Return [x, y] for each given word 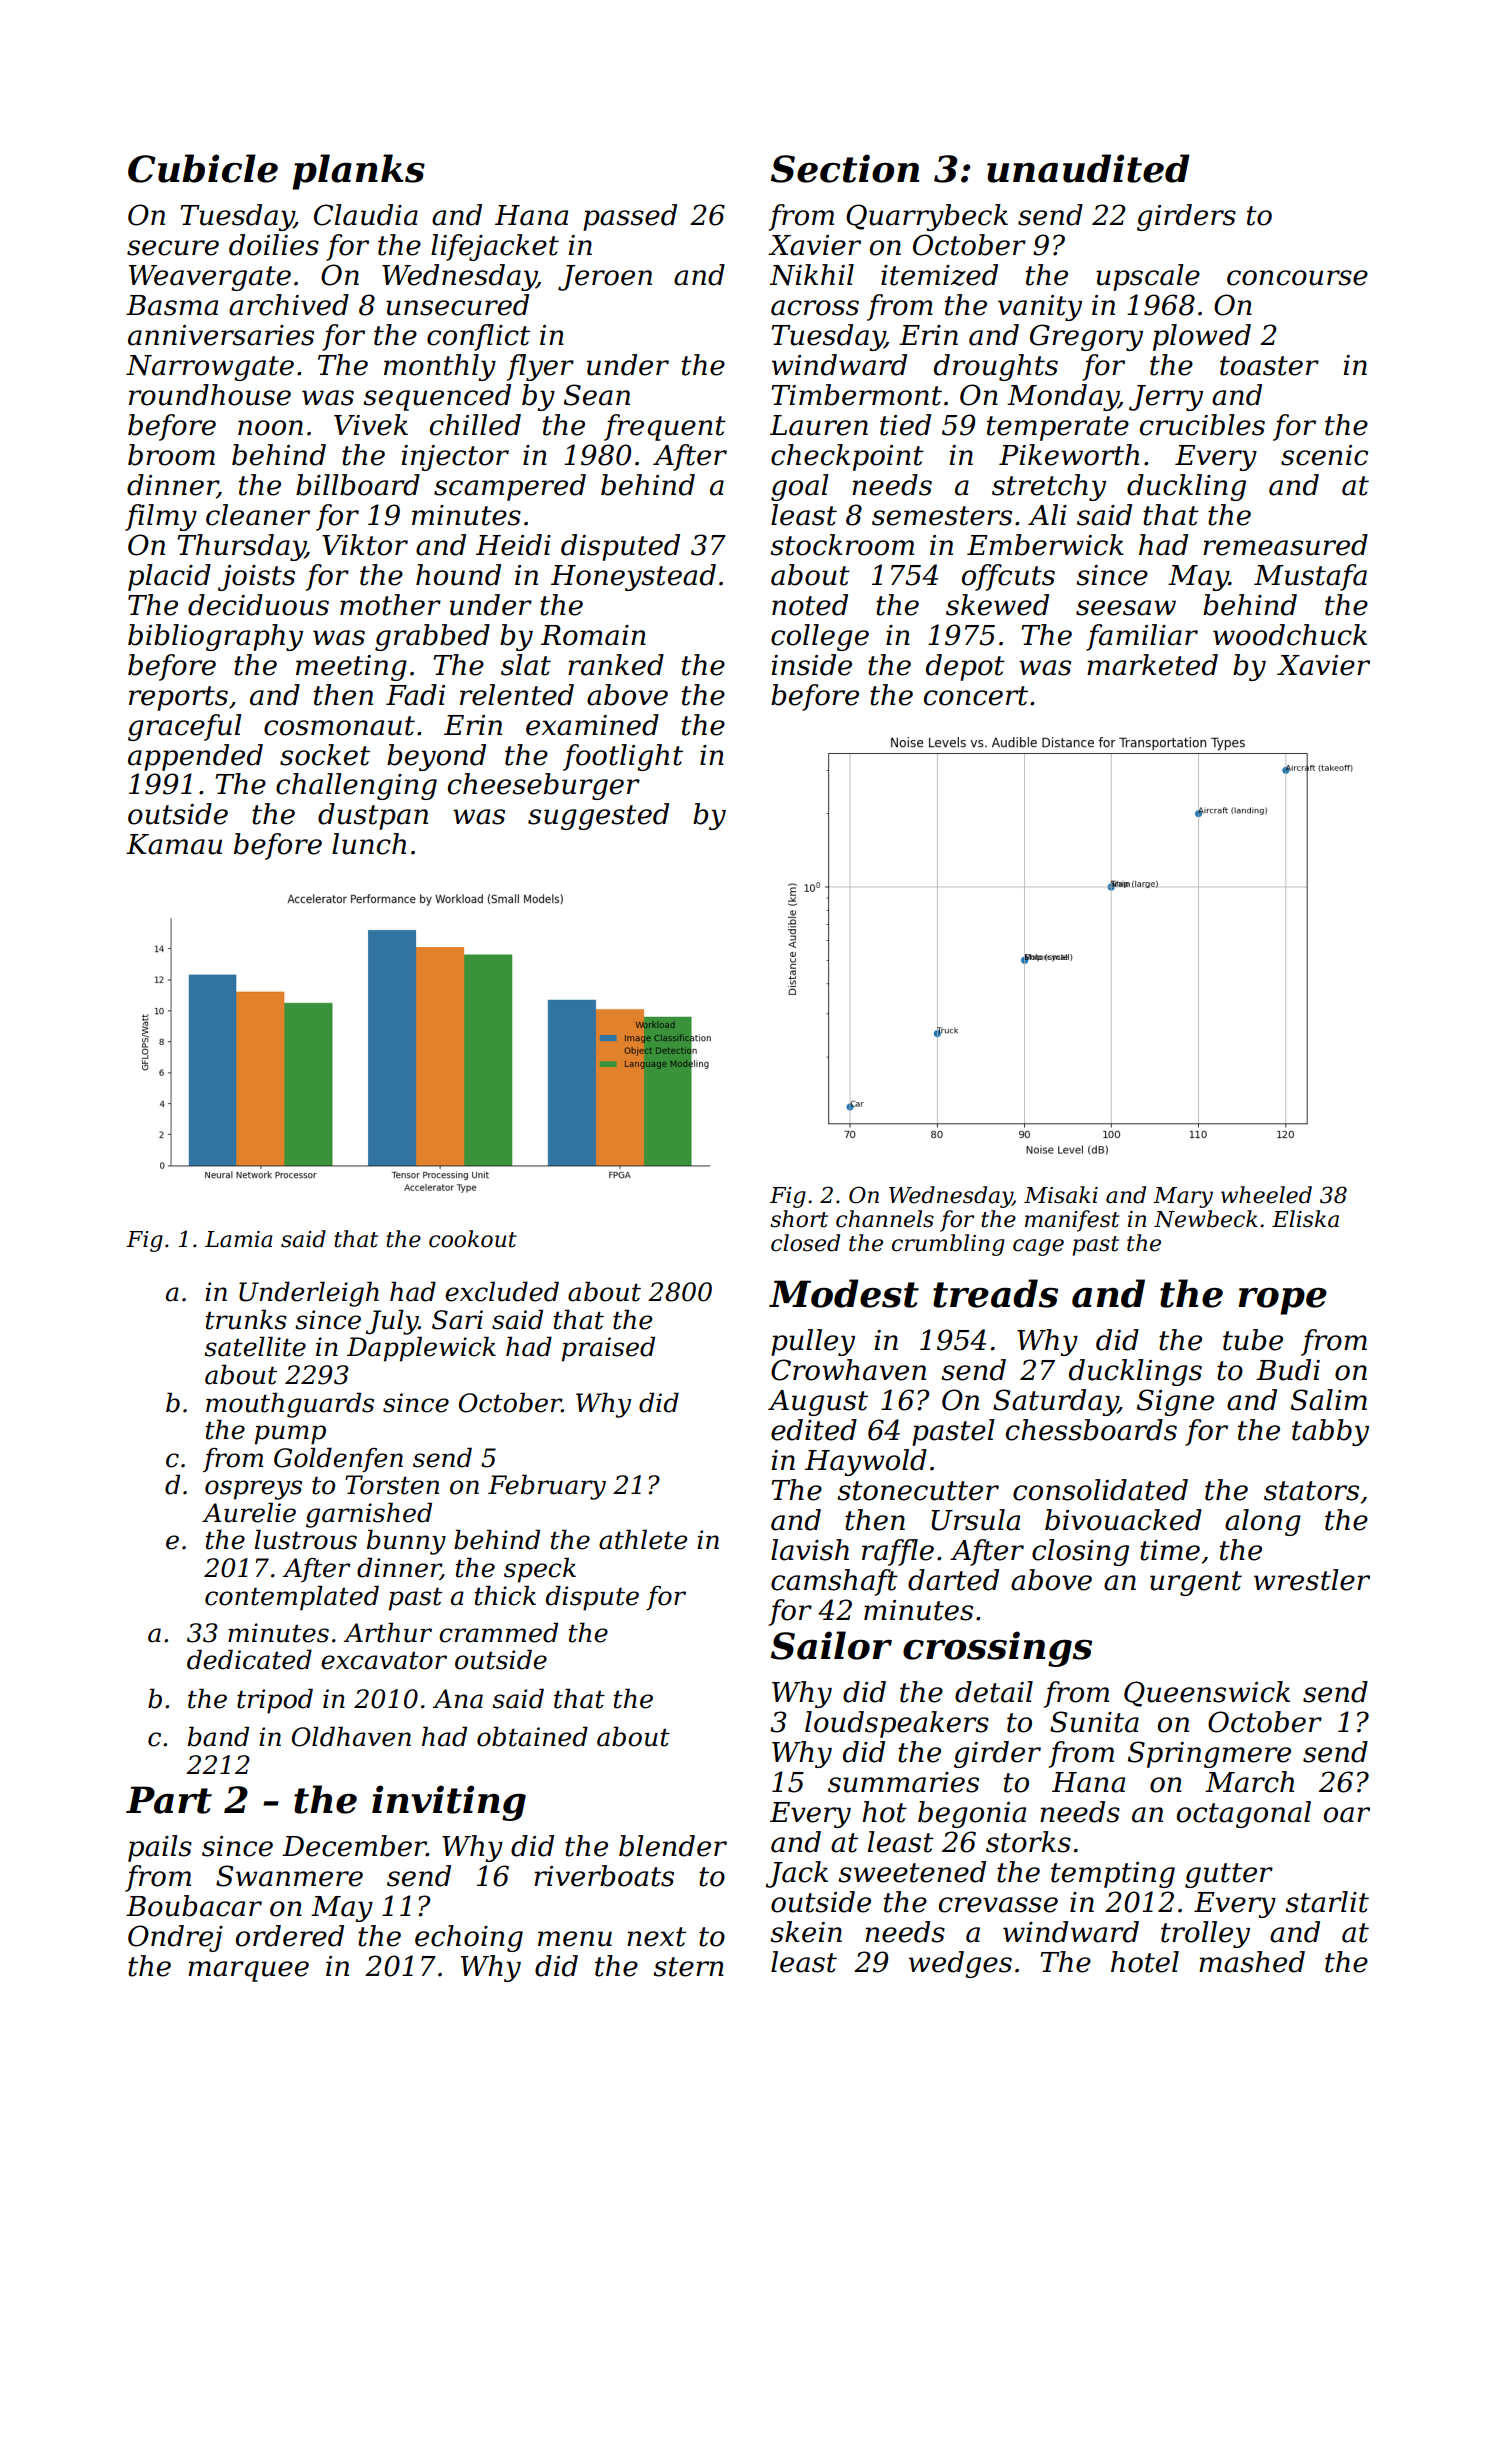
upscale [1148, 277]
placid [169, 577]
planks [358, 172]
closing [1080, 1552]
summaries [903, 1782]
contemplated [292, 1598]
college [820, 637]
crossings [997, 1649]
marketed [1152, 665]
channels [885, 1219]
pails [160, 1848]
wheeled [1266, 1195]
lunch [369, 844]
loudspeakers [897, 1724]
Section [845, 168]
